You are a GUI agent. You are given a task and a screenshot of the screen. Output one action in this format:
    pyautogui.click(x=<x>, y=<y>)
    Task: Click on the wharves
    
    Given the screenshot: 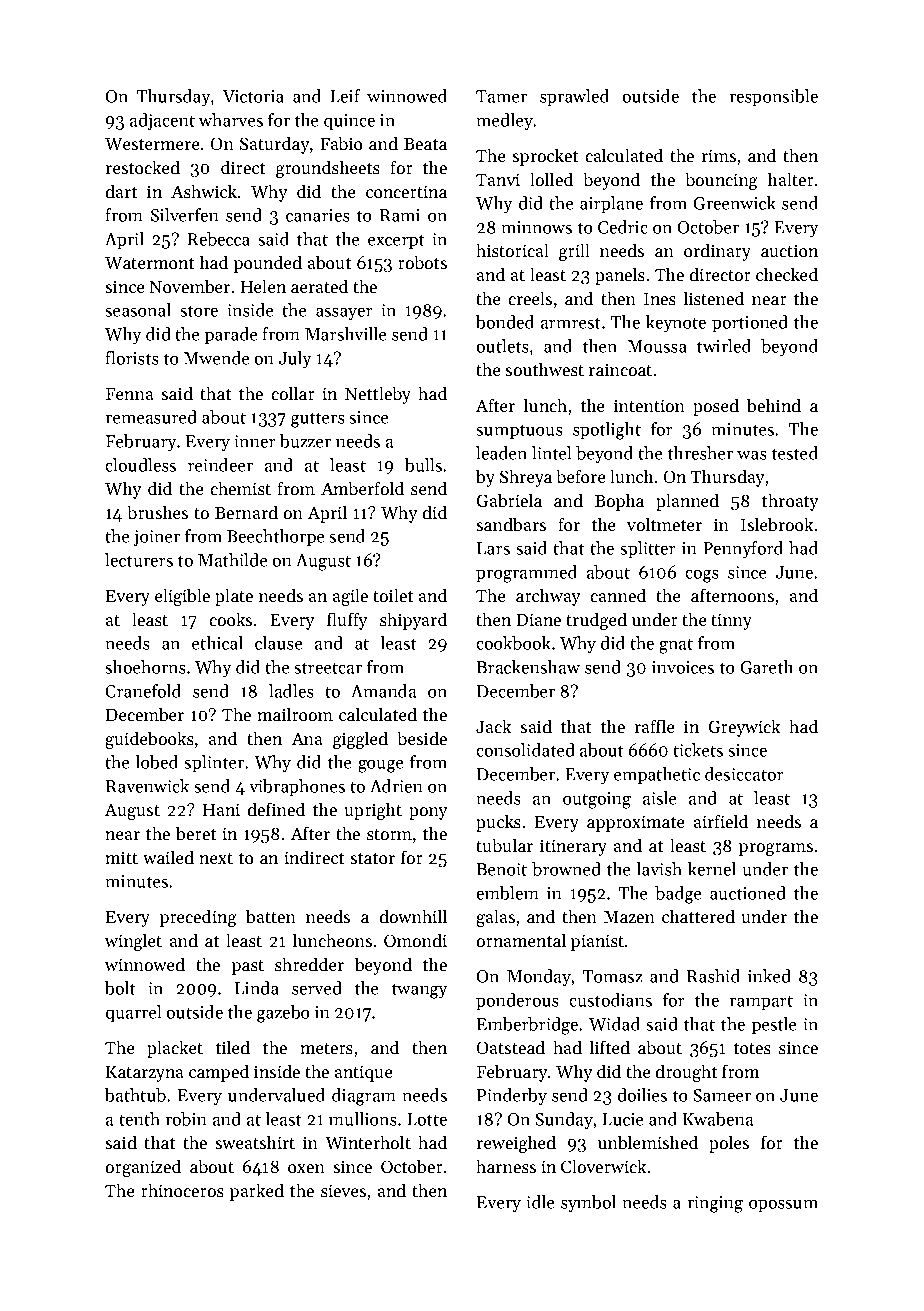 What is the action you would take?
    pyautogui.click(x=231, y=120)
